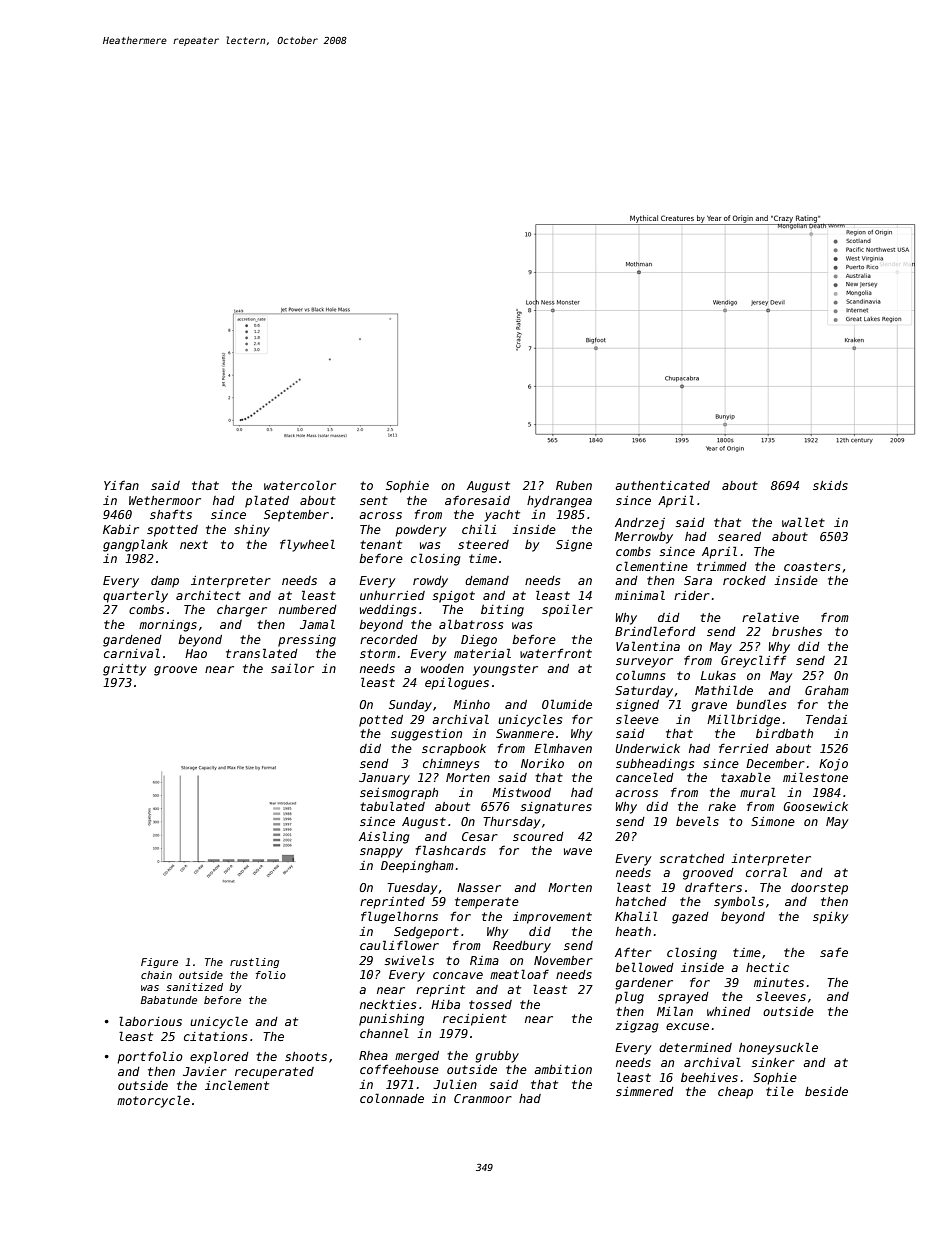 The width and height of the screenshot is (952, 1233). I want to click on Jamal, so click(317, 624).
